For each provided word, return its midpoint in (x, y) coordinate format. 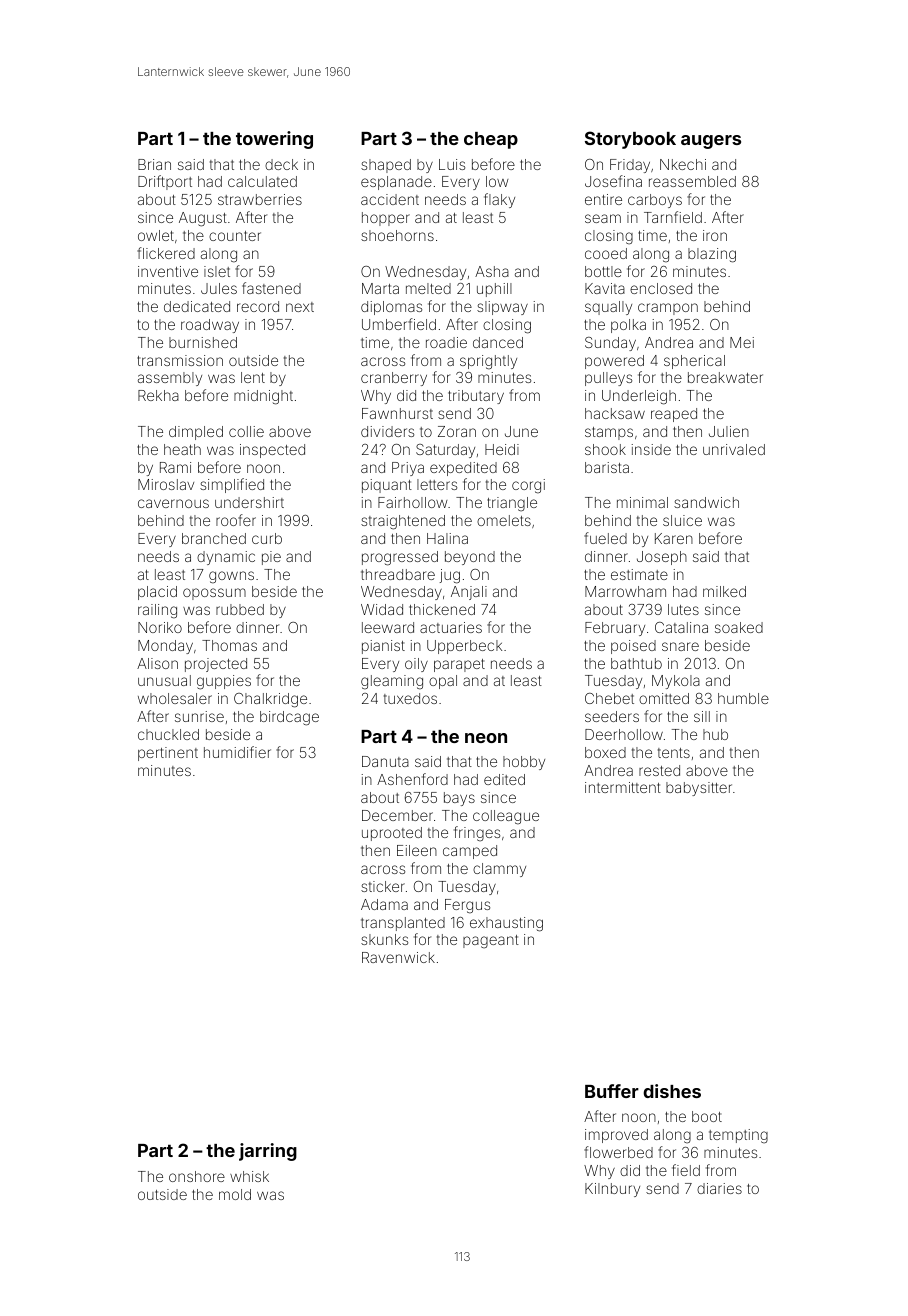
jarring (268, 1152)
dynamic (226, 558)
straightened (403, 522)
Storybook (630, 140)
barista (607, 467)
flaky (499, 200)
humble (743, 698)
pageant (491, 942)
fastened (271, 288)
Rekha (158, 395)
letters (437, 484)
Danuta (385, 761)
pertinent (168, 754)
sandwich (706, 502)
